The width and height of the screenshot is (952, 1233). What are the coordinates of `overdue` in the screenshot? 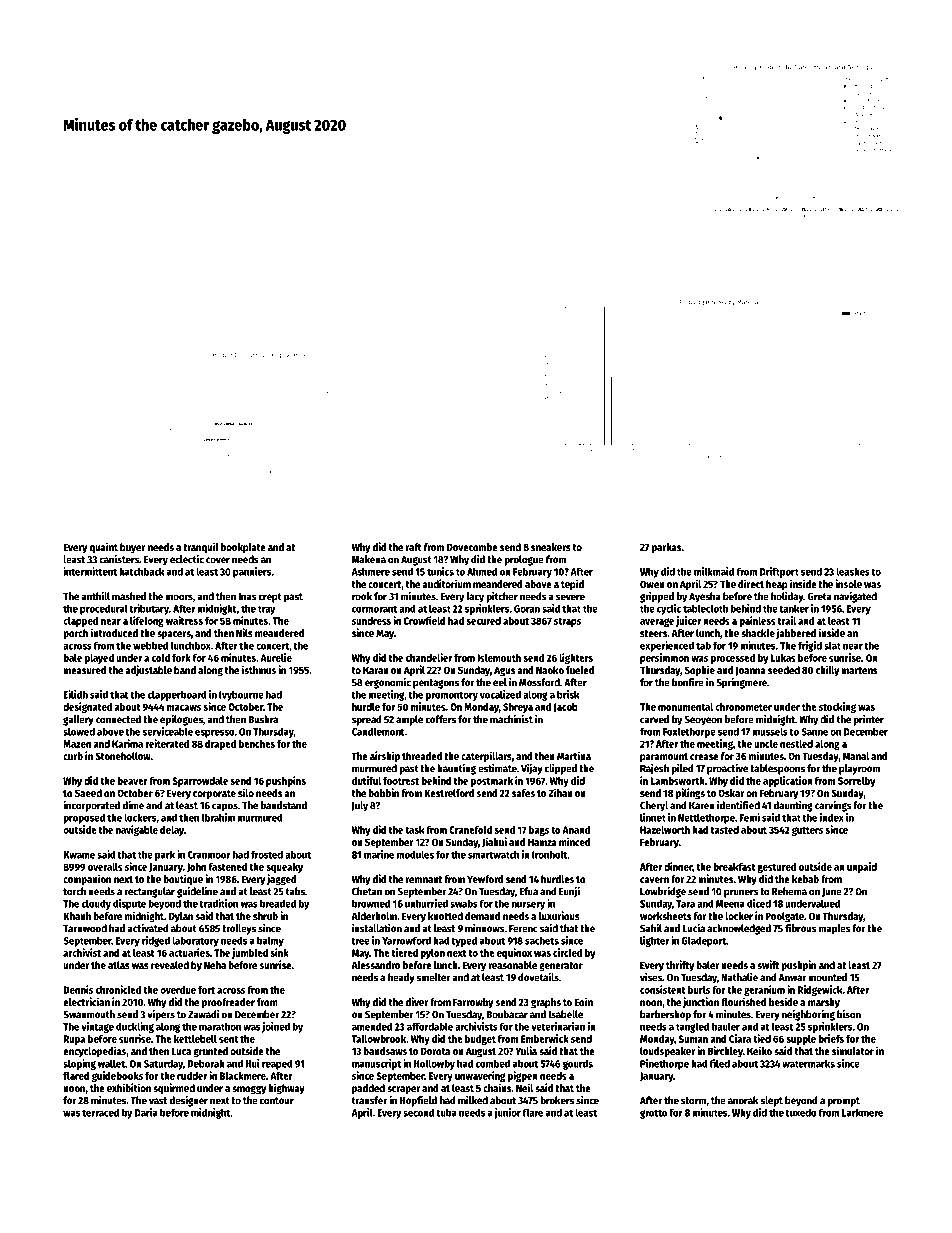 It's located at (178, 990).
